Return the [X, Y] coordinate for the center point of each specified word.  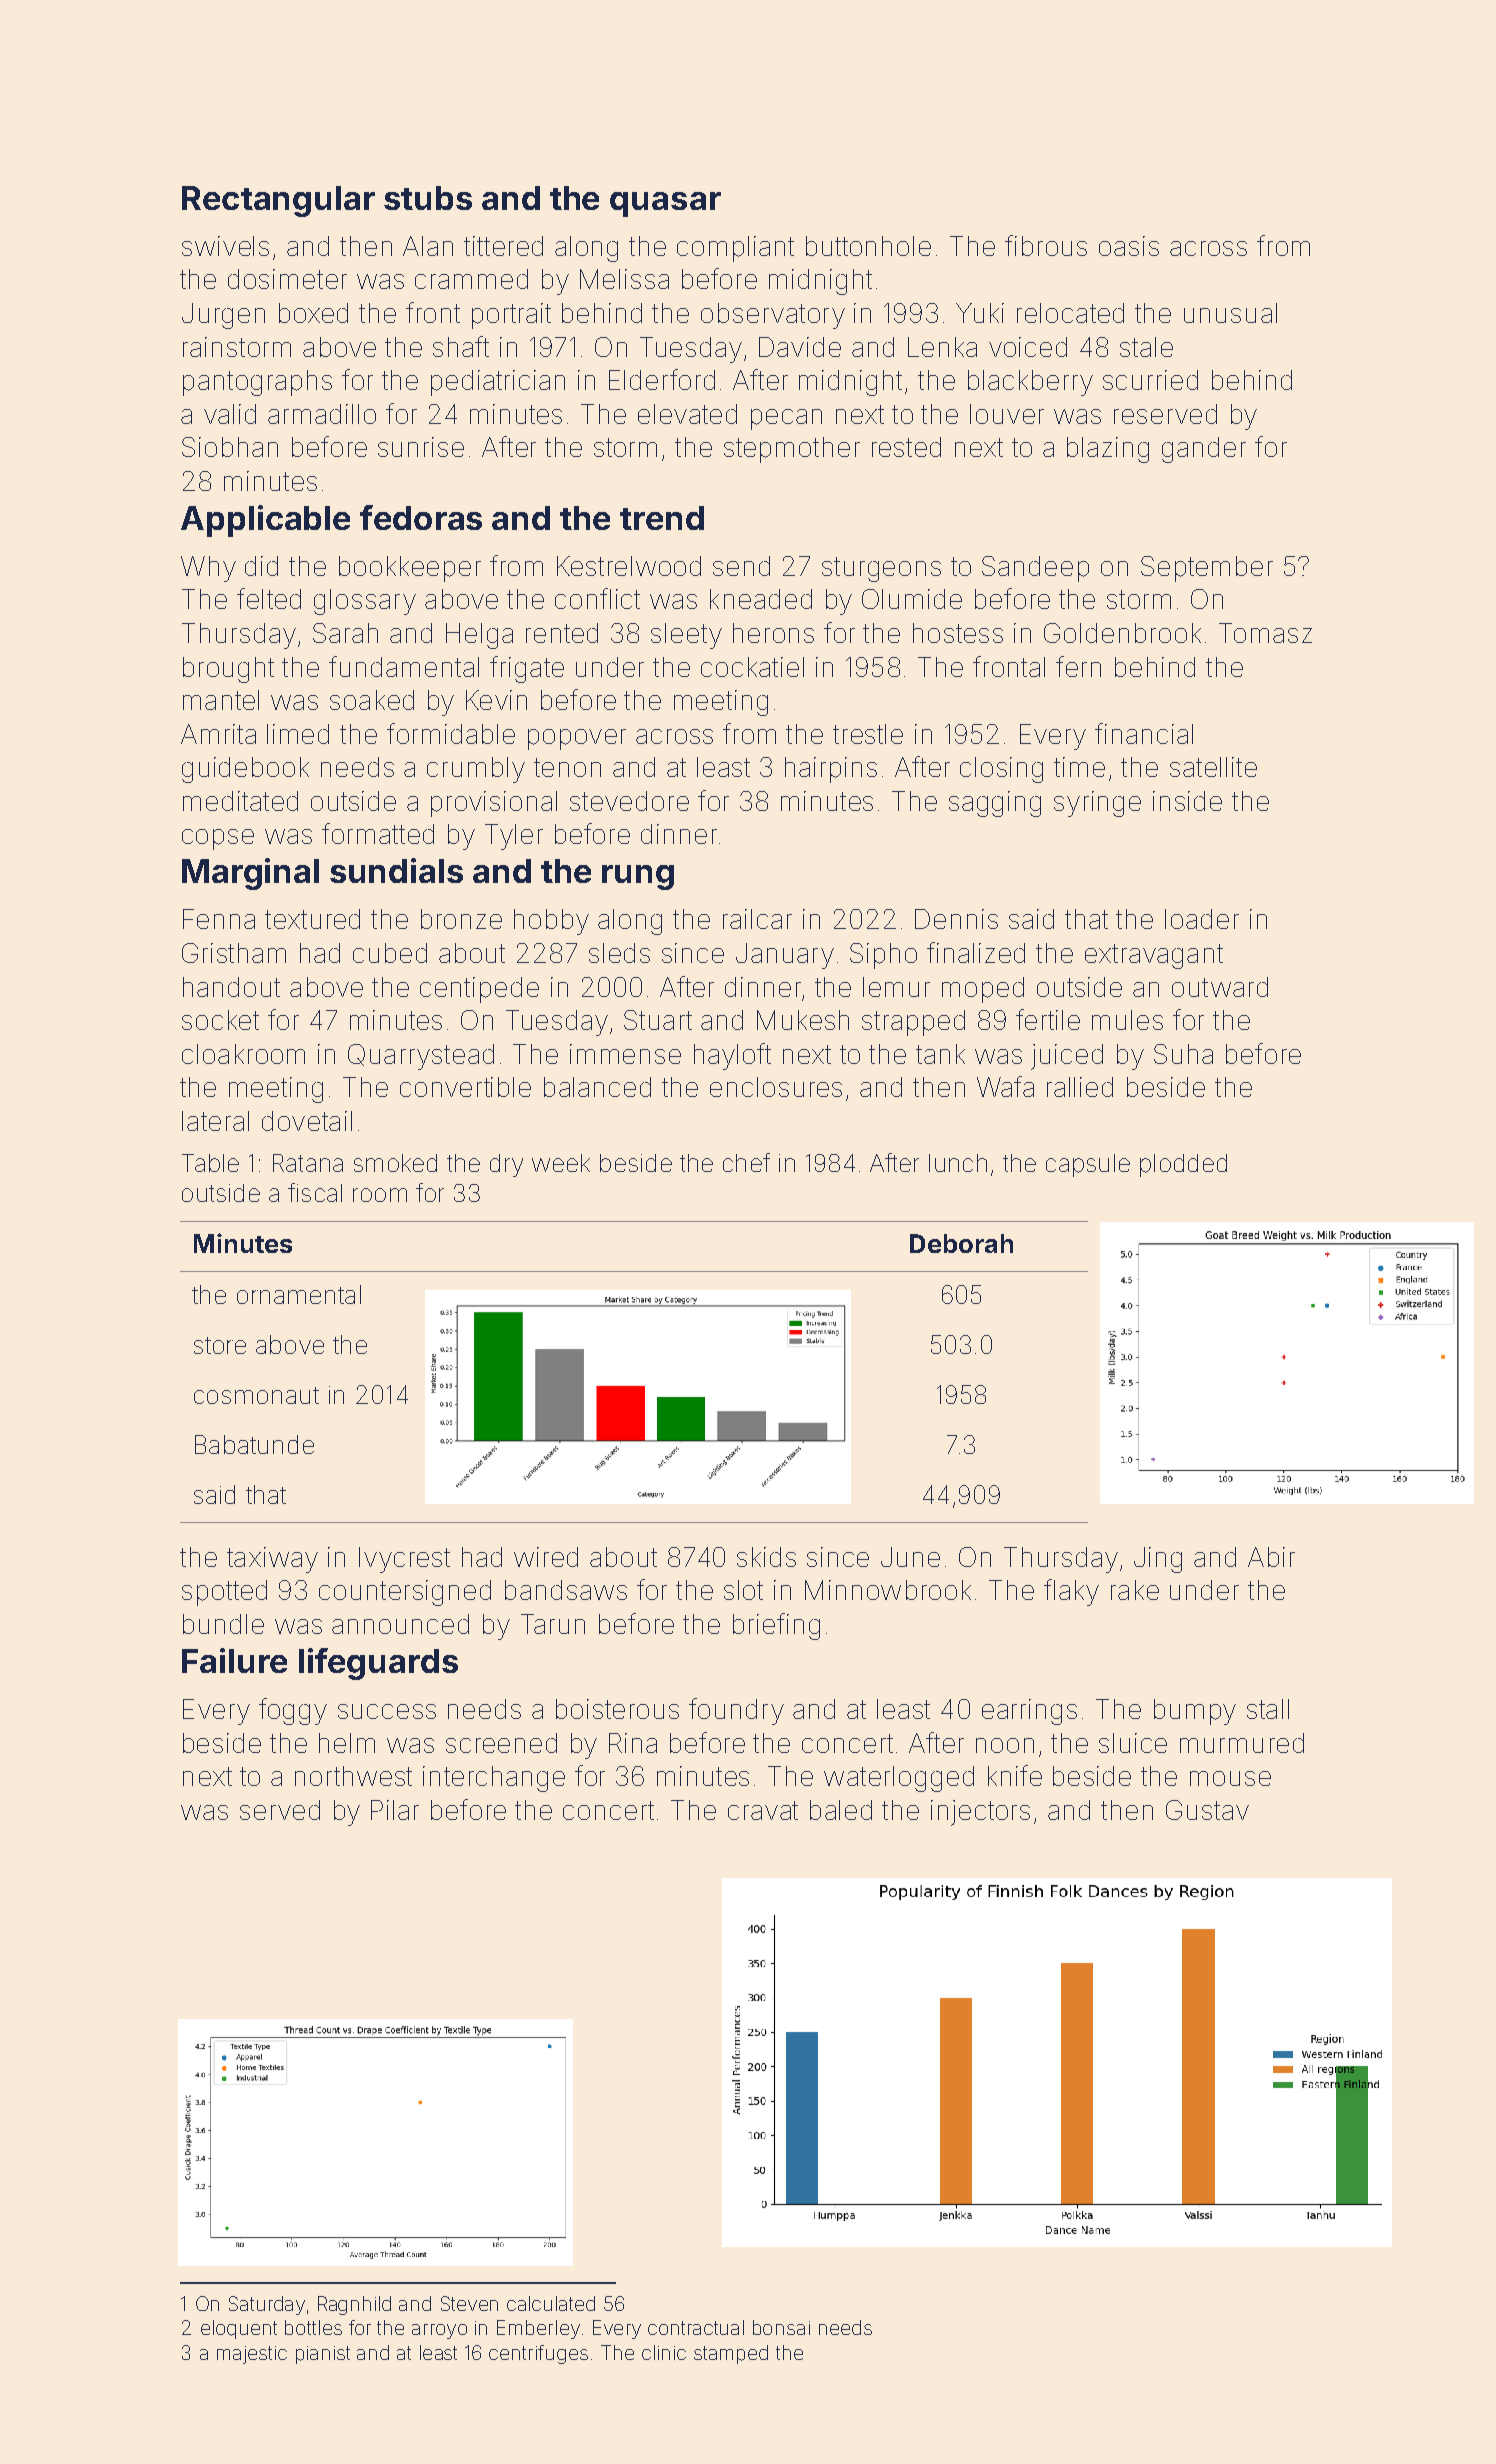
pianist [323, 2355]
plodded [1183, 1165]
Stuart [658, 1020]
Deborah [961, 1243]
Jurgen [223, 316]
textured [312, 919]
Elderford [662, 379]
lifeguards [378, 1664]
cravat [763, 1810]
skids [766, 1557]
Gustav [1207, 1810]
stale [1146, 347]
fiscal [315, 1192]
